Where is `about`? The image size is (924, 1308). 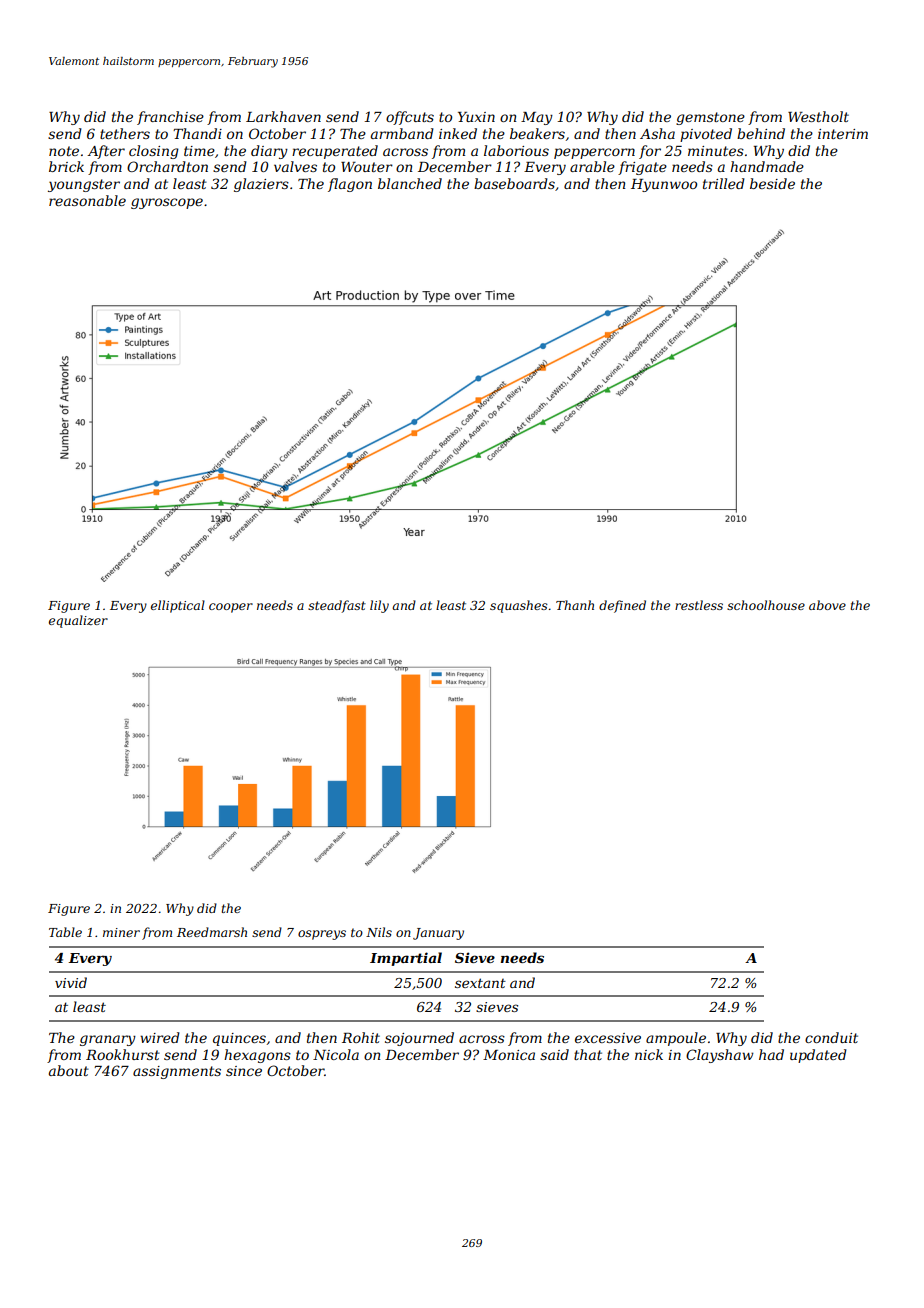 about is located at coordinates (69, 1070).
